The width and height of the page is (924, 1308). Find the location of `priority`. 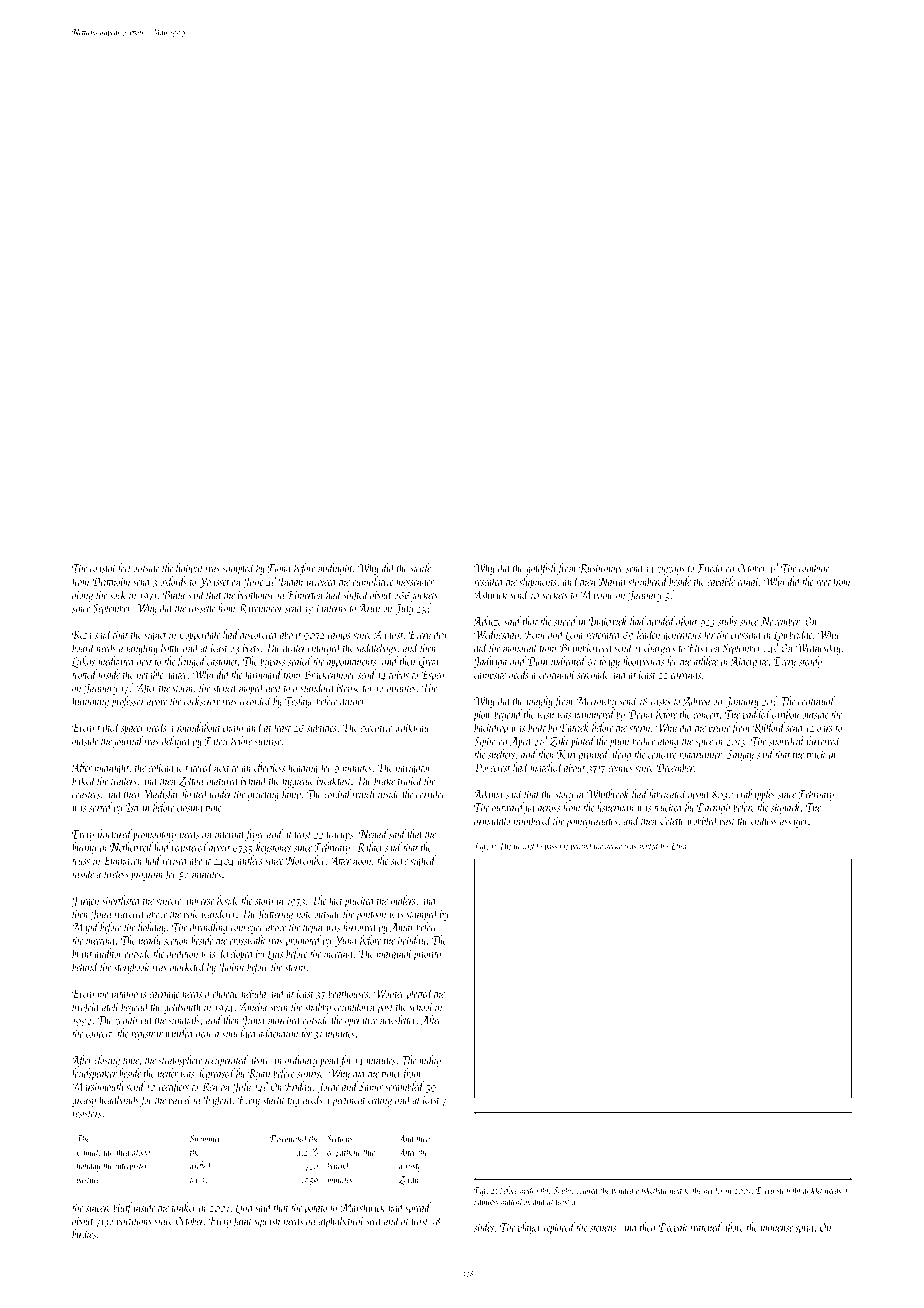

priority is located at coordinates (427, 955).
